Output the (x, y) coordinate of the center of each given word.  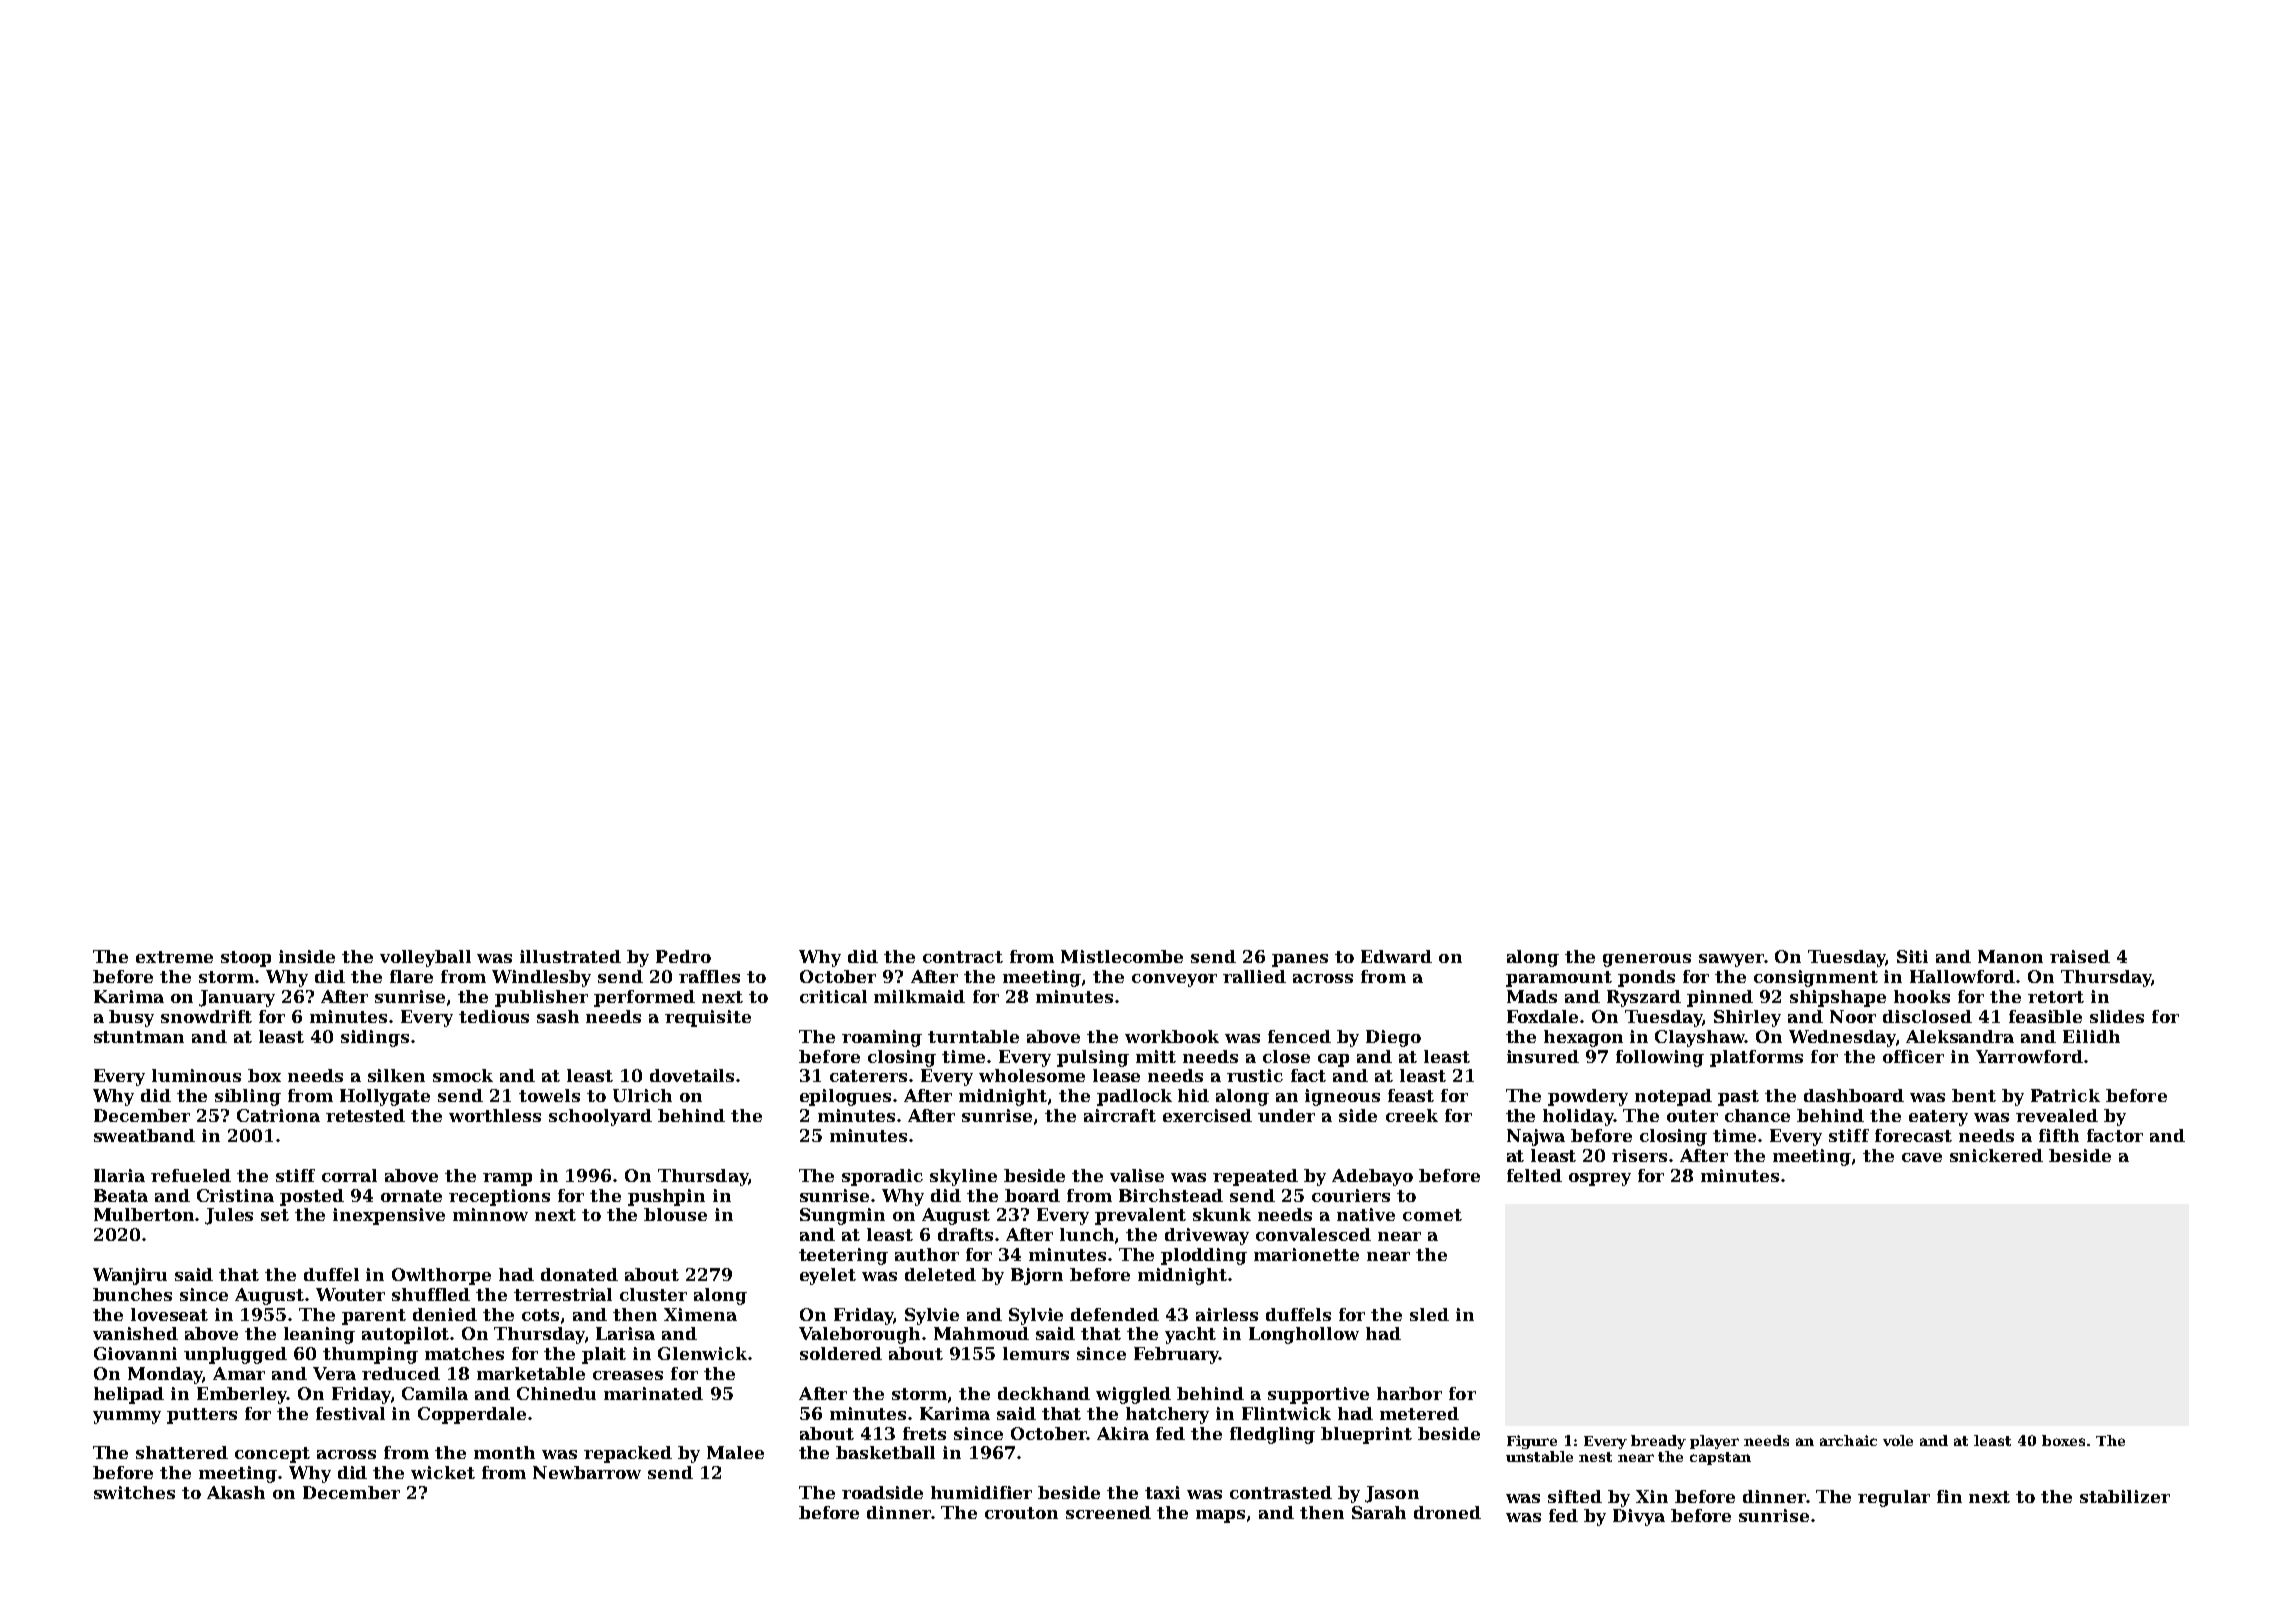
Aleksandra (1960, 1036)
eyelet (828, 1276)
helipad (129, 1395)
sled (1429, 1314)
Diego (1393, 1038)
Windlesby (541, 978)
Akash (236, 1492)
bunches (132, 1294)
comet (1432, 1215)
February (1176, 1355)
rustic (1255, 1075)
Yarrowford (2029, 1056)
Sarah (1379, 1512)
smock (463, 1075)
